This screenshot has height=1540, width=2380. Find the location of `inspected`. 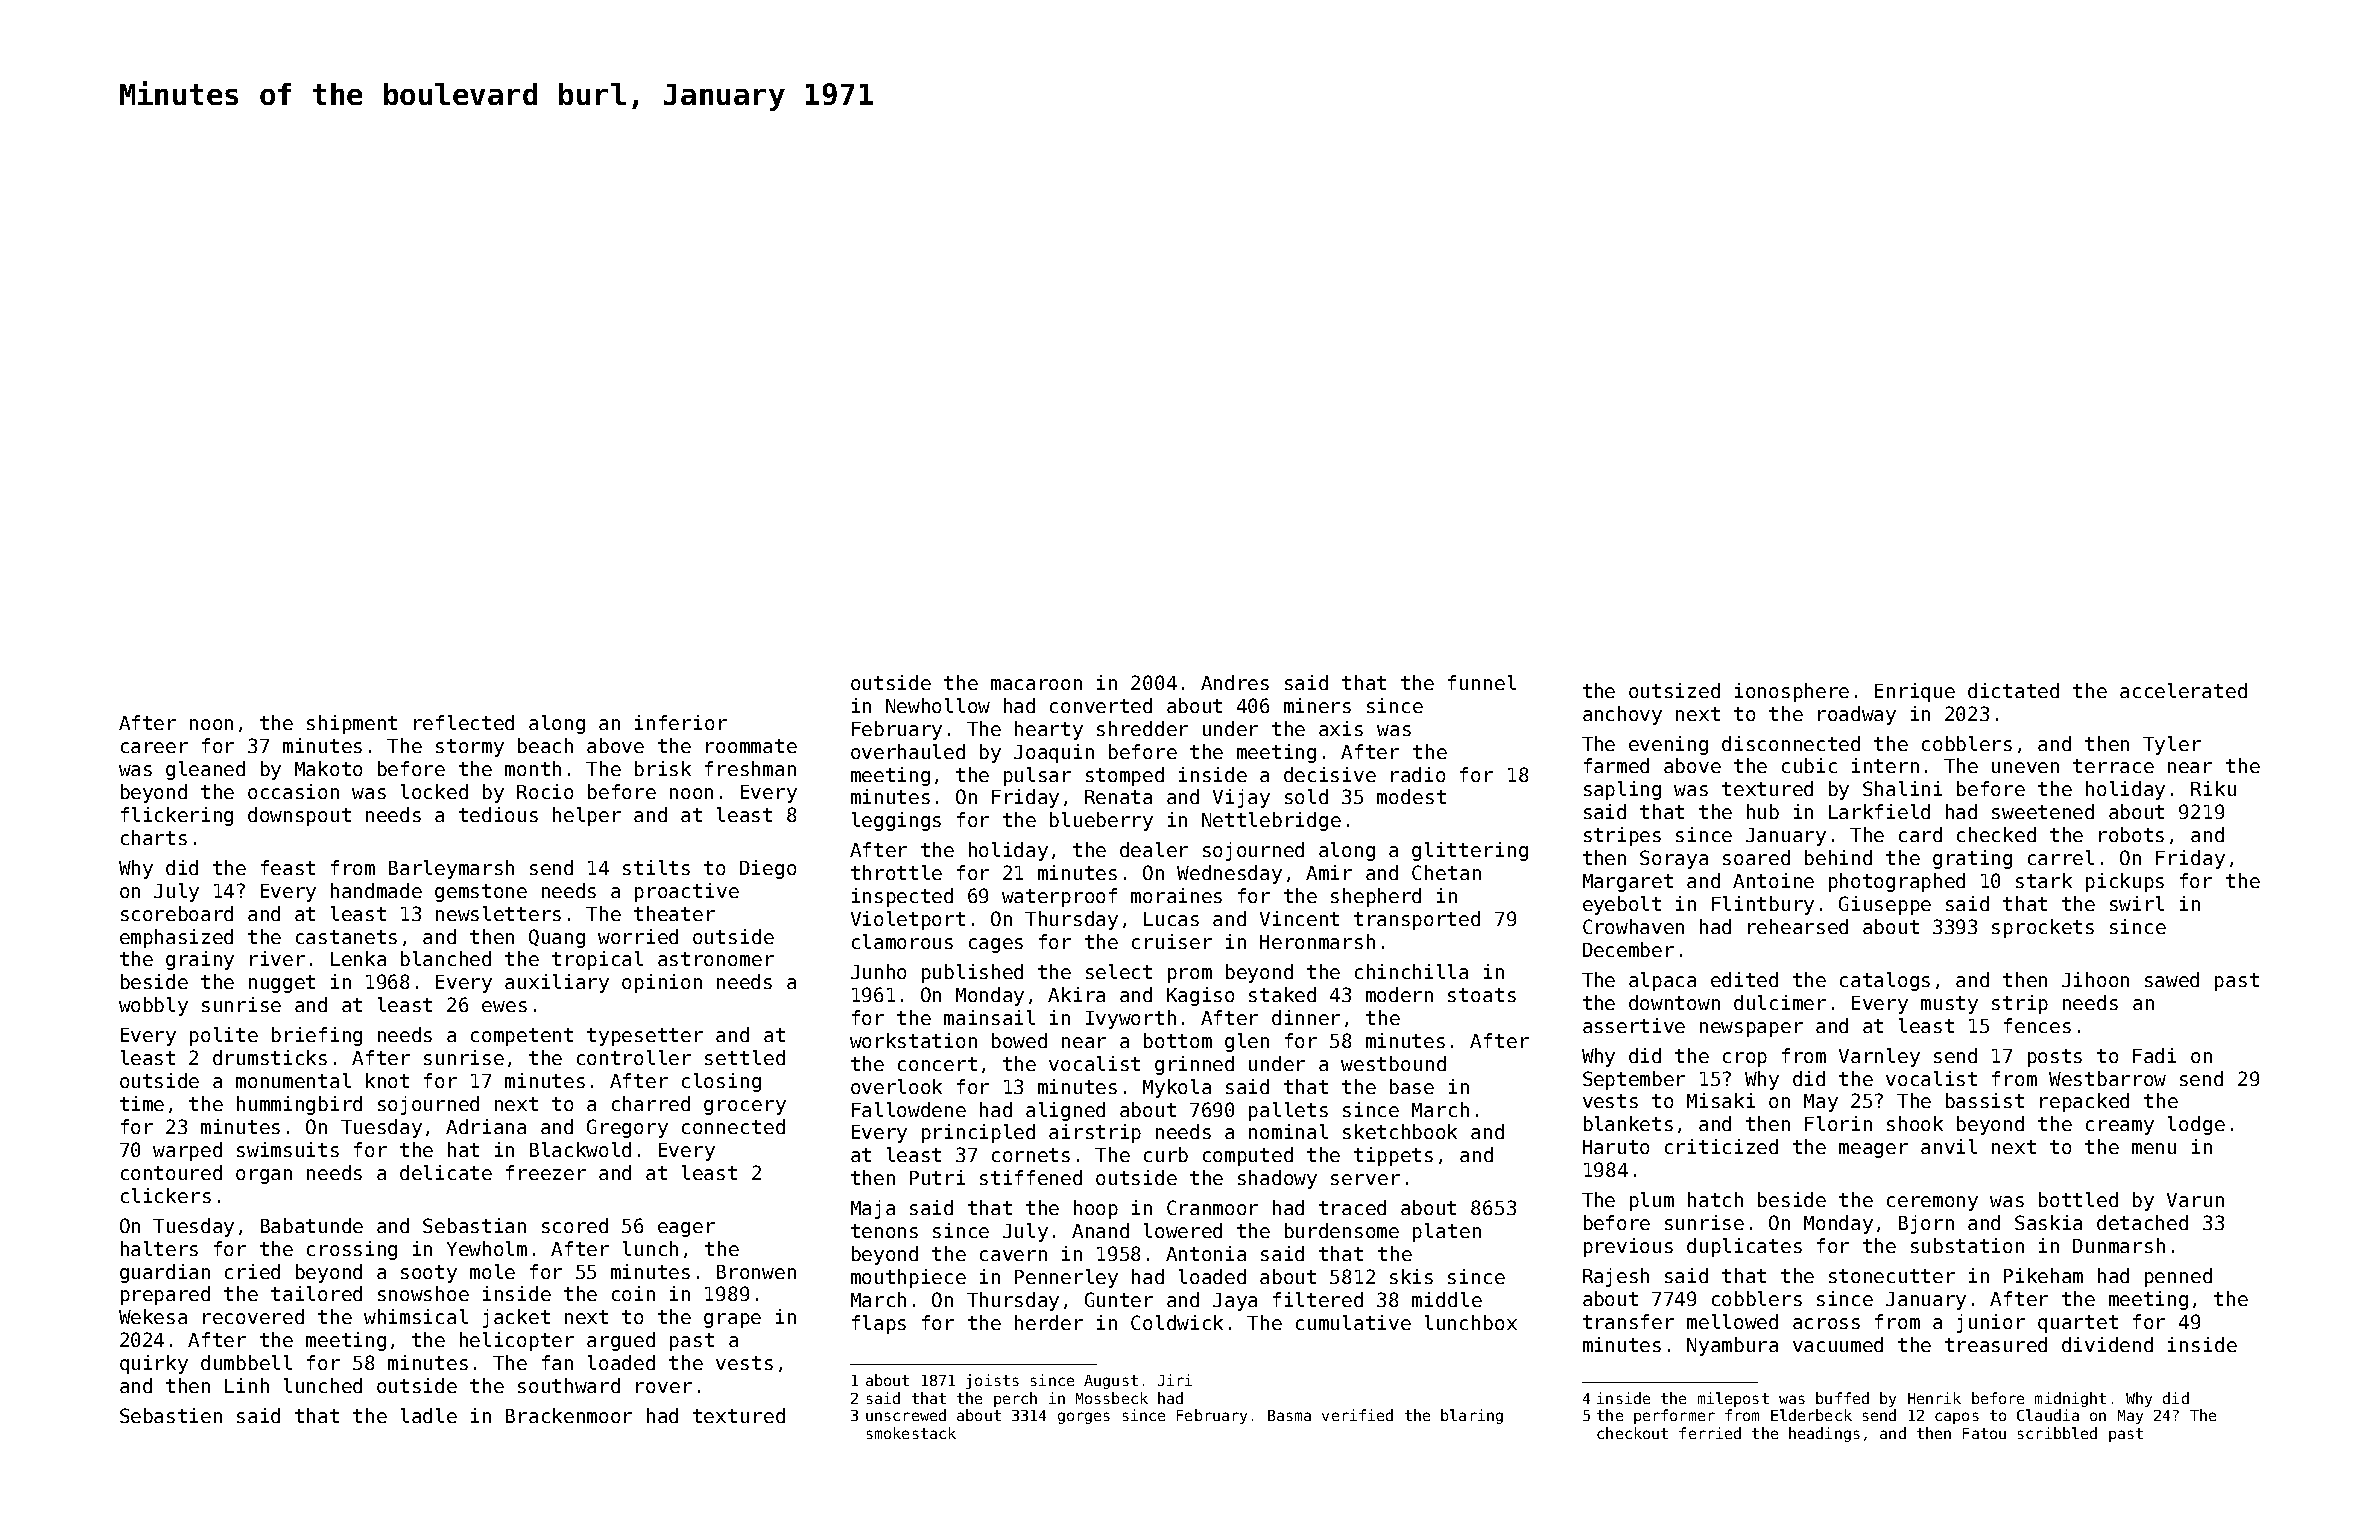

inspected is located at coordinates (902, 897).
